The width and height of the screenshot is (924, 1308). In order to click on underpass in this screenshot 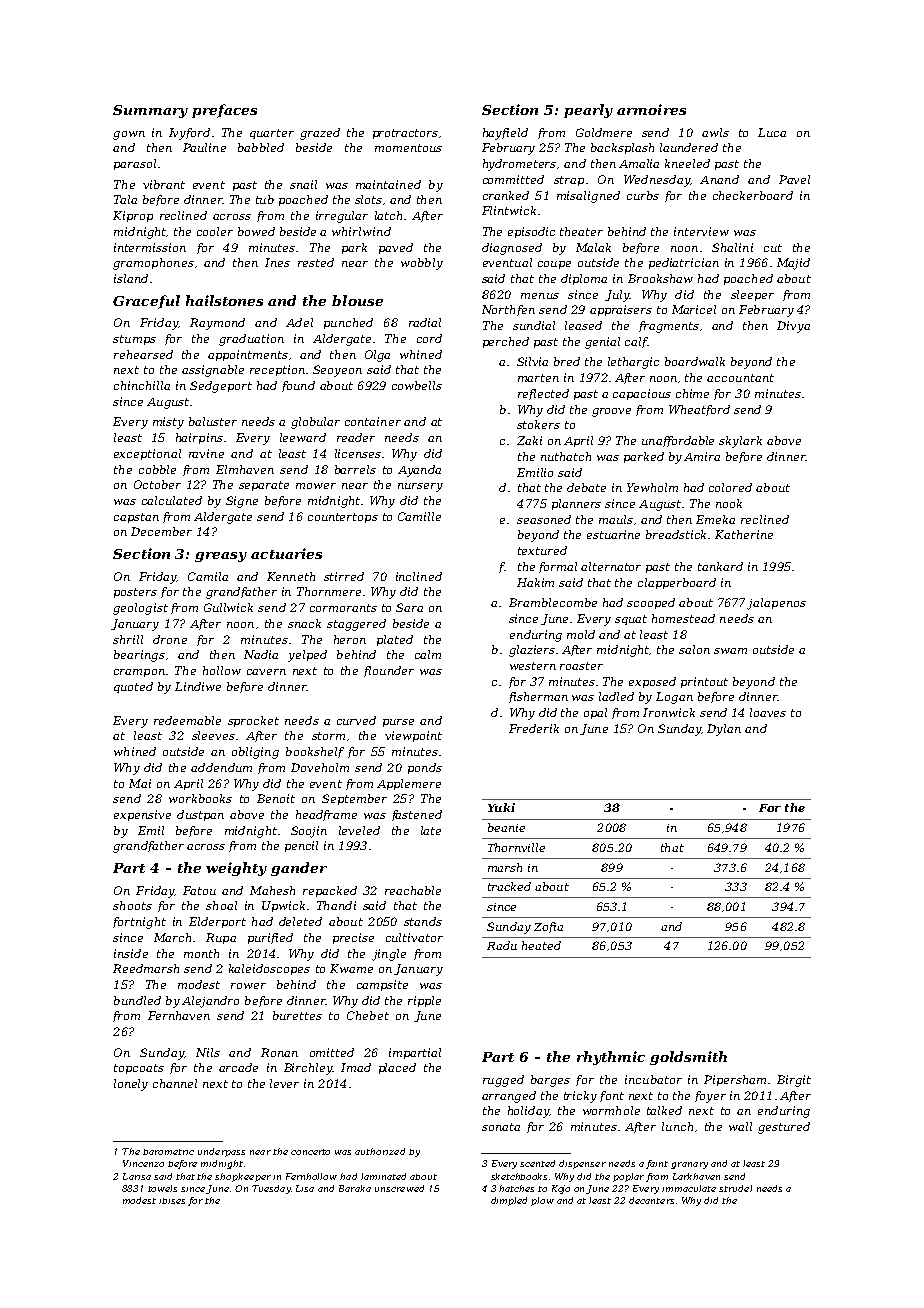, I will do `click(221, 1152)`.
